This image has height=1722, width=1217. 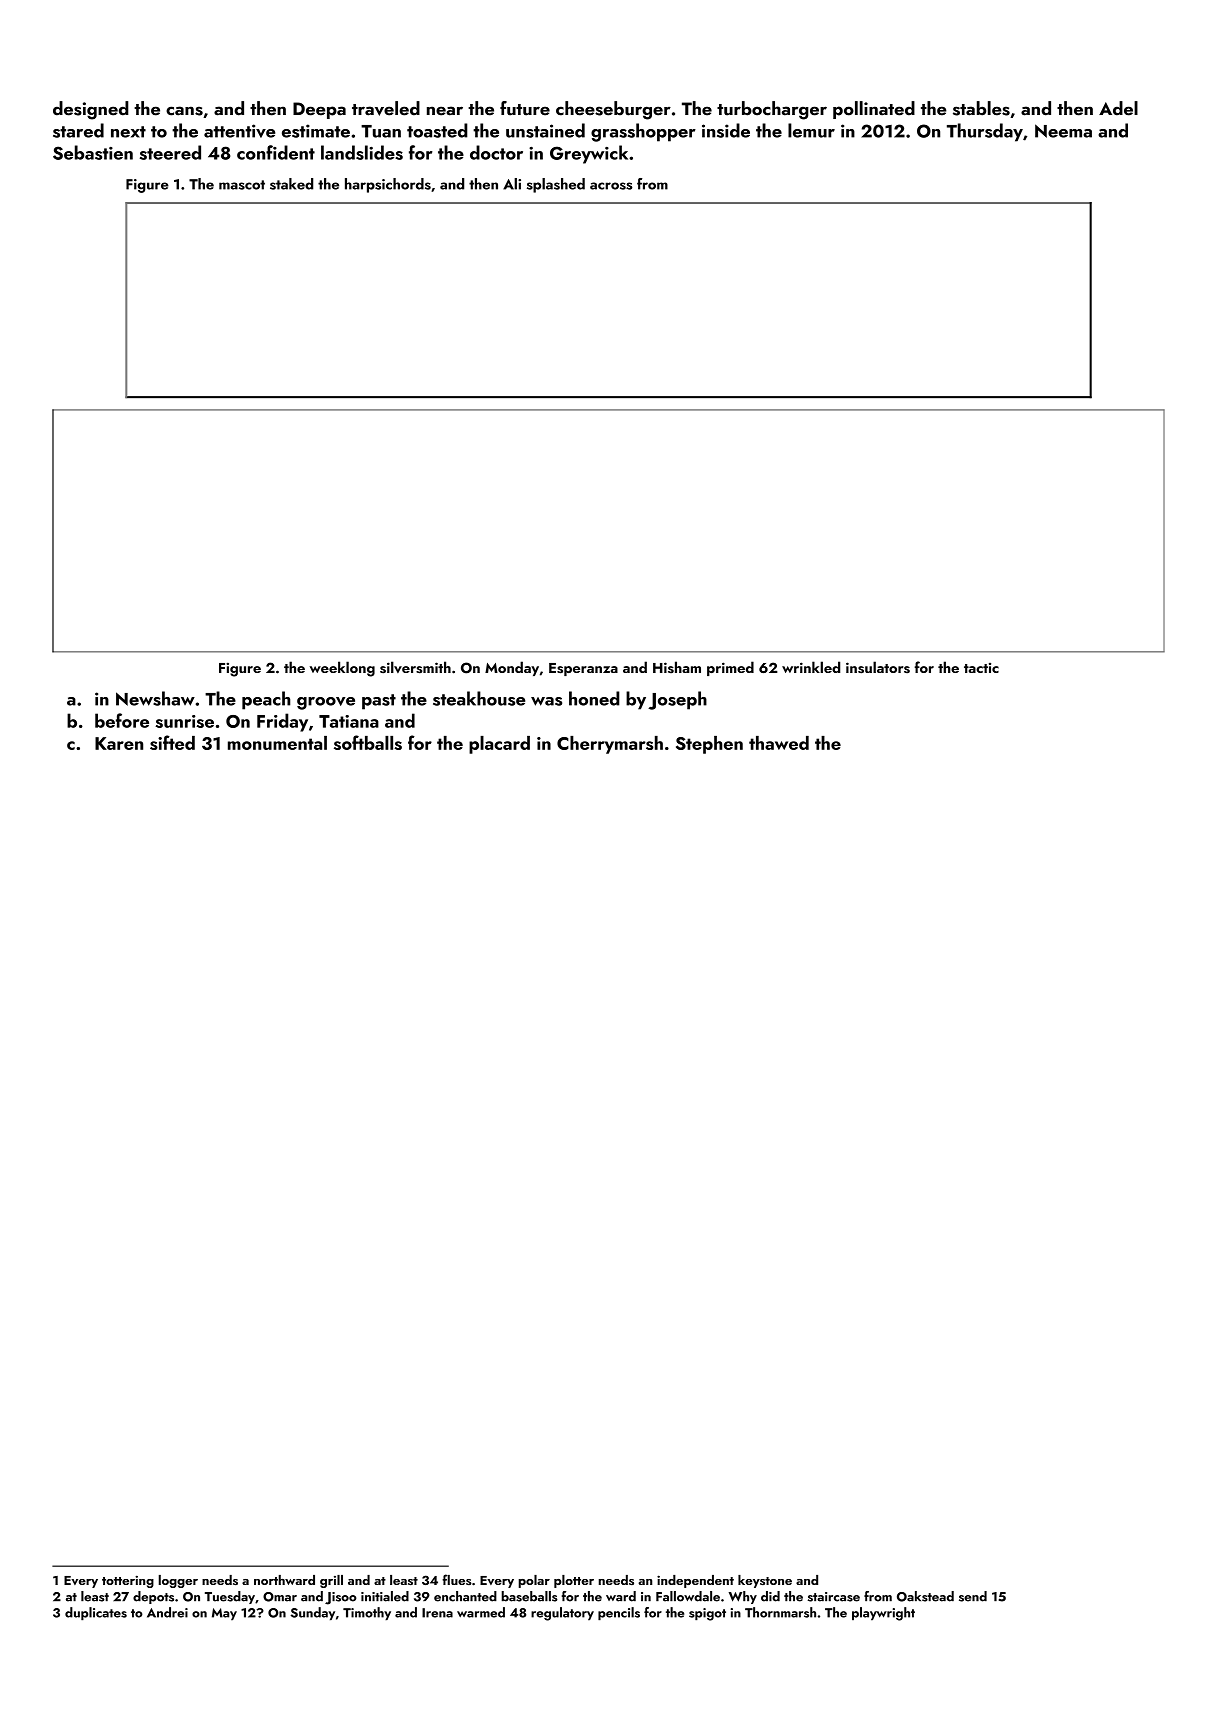 What do you see at coordinates (610, 745) in the image?
I see `Cherrymarsh` at bounding box center [610, 745].
